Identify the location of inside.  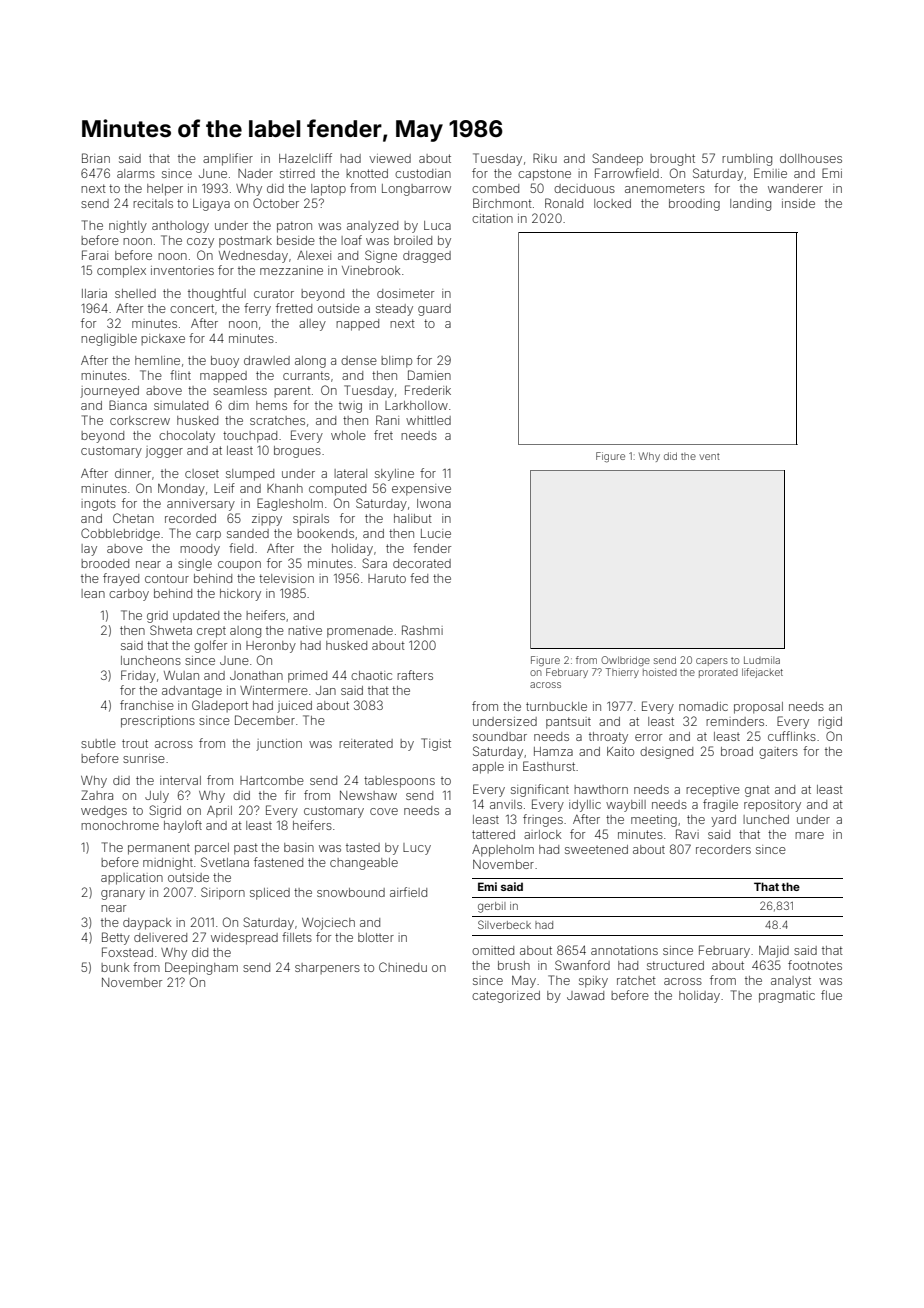
(798, 203).
